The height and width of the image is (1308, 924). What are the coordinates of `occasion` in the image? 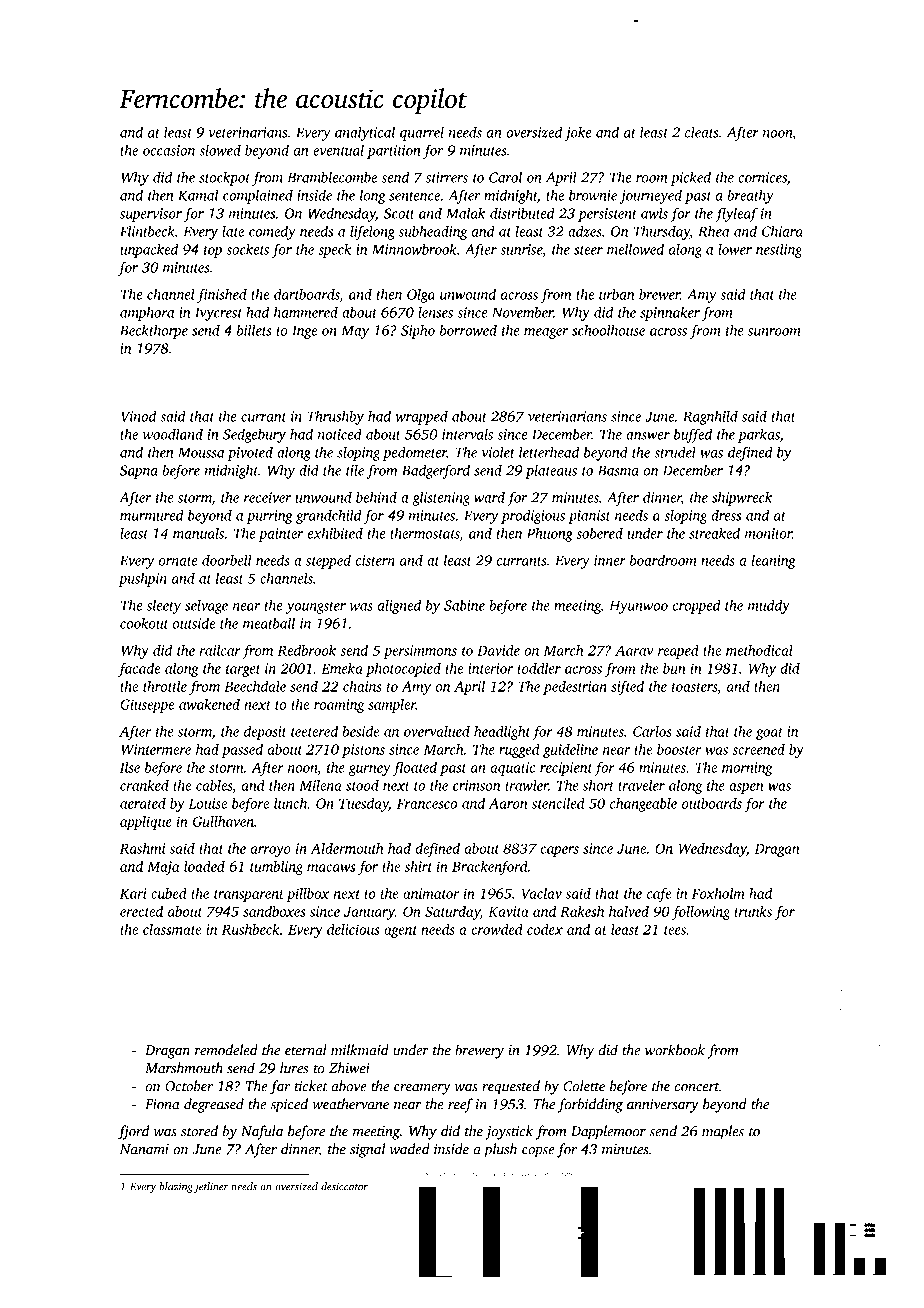 It's located at (169, 150).
